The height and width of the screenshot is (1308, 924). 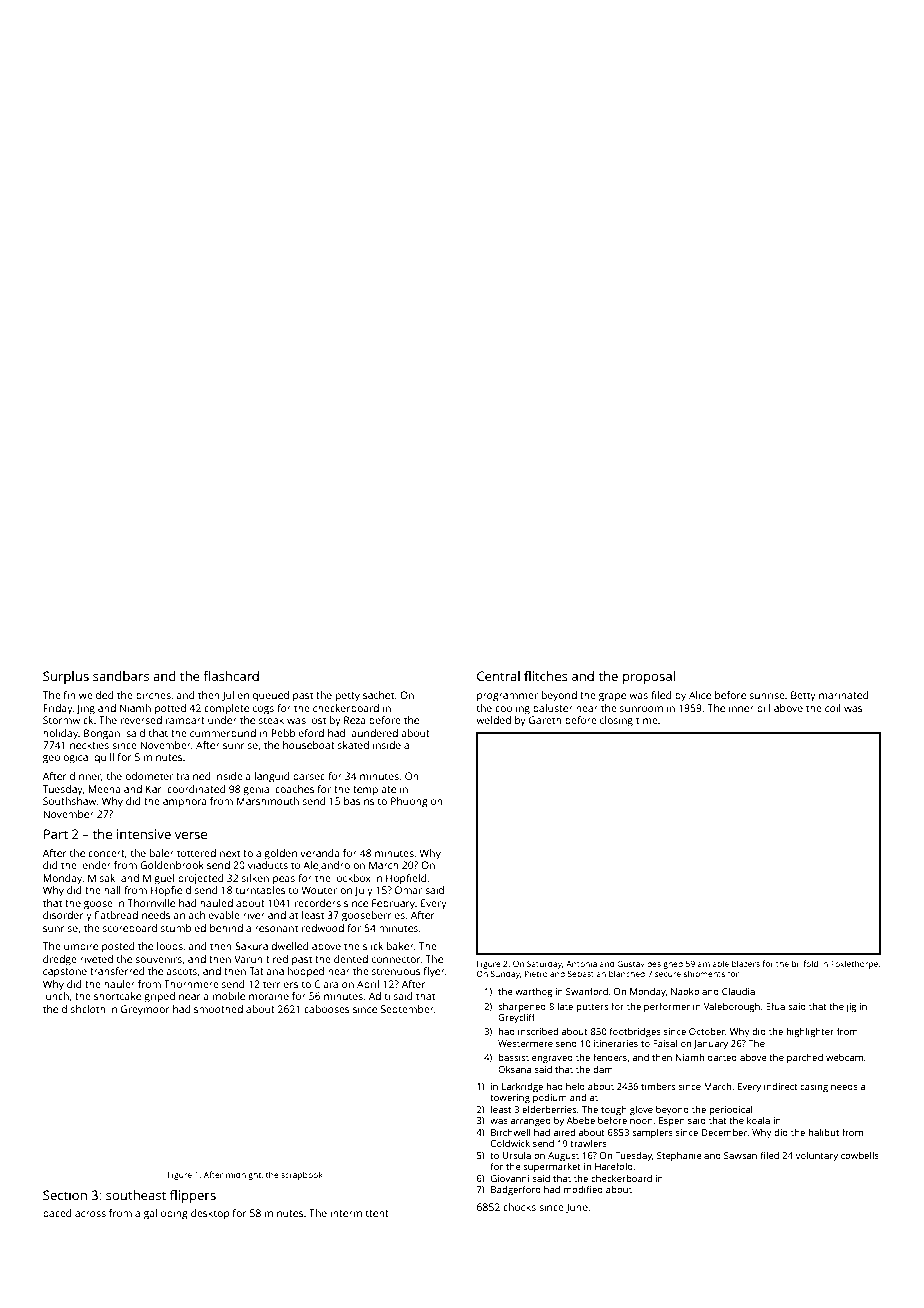 I want to click on tough, so click(x=614, y=1110).
